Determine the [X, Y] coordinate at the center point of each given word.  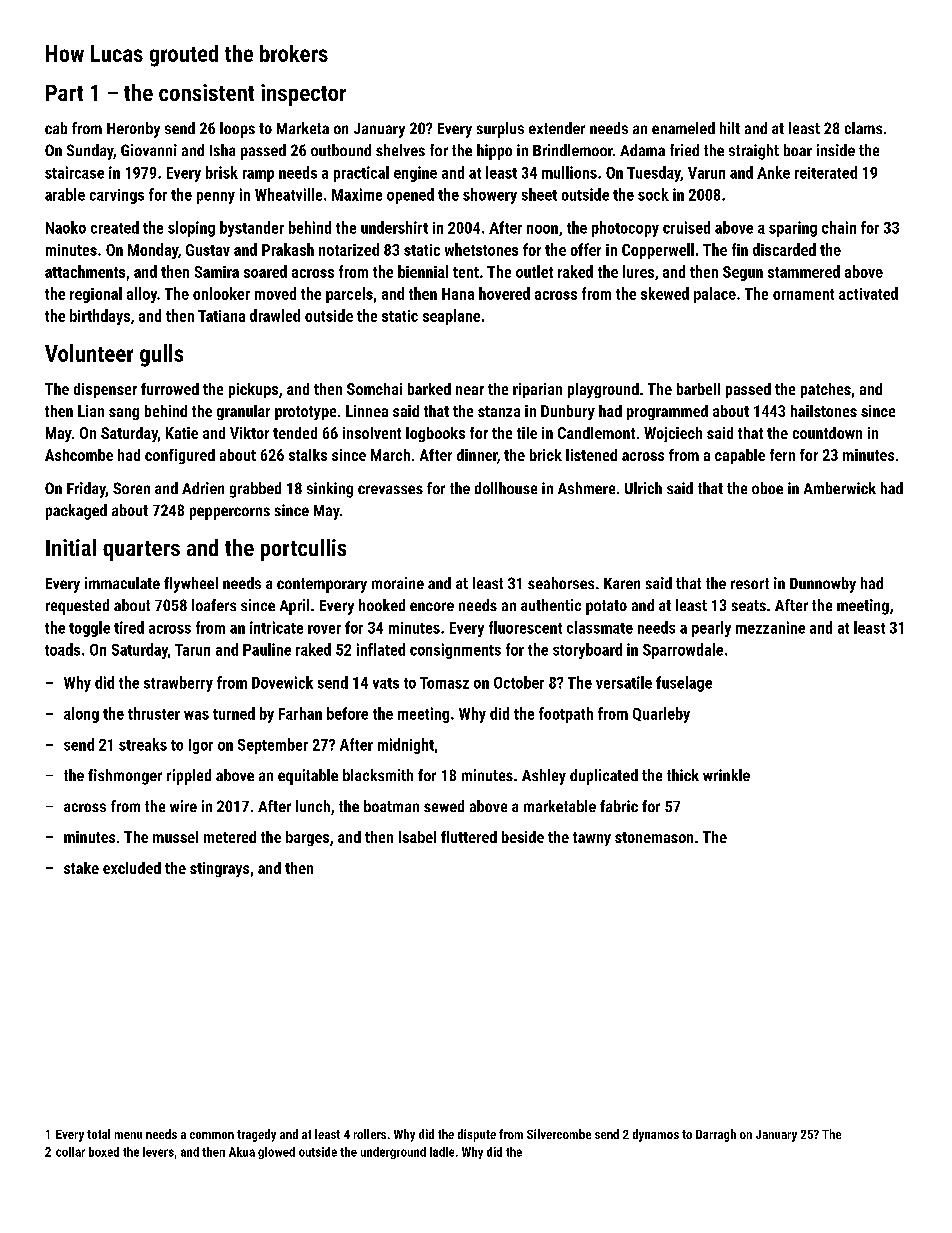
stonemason [654, 837]
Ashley [544, 777]
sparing [793, 229]
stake [81, 868]
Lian [91, 411]
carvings [117, 196]
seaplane [451, 317]
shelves [400, 150]
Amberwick [840, 488]
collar [70, 1152]
